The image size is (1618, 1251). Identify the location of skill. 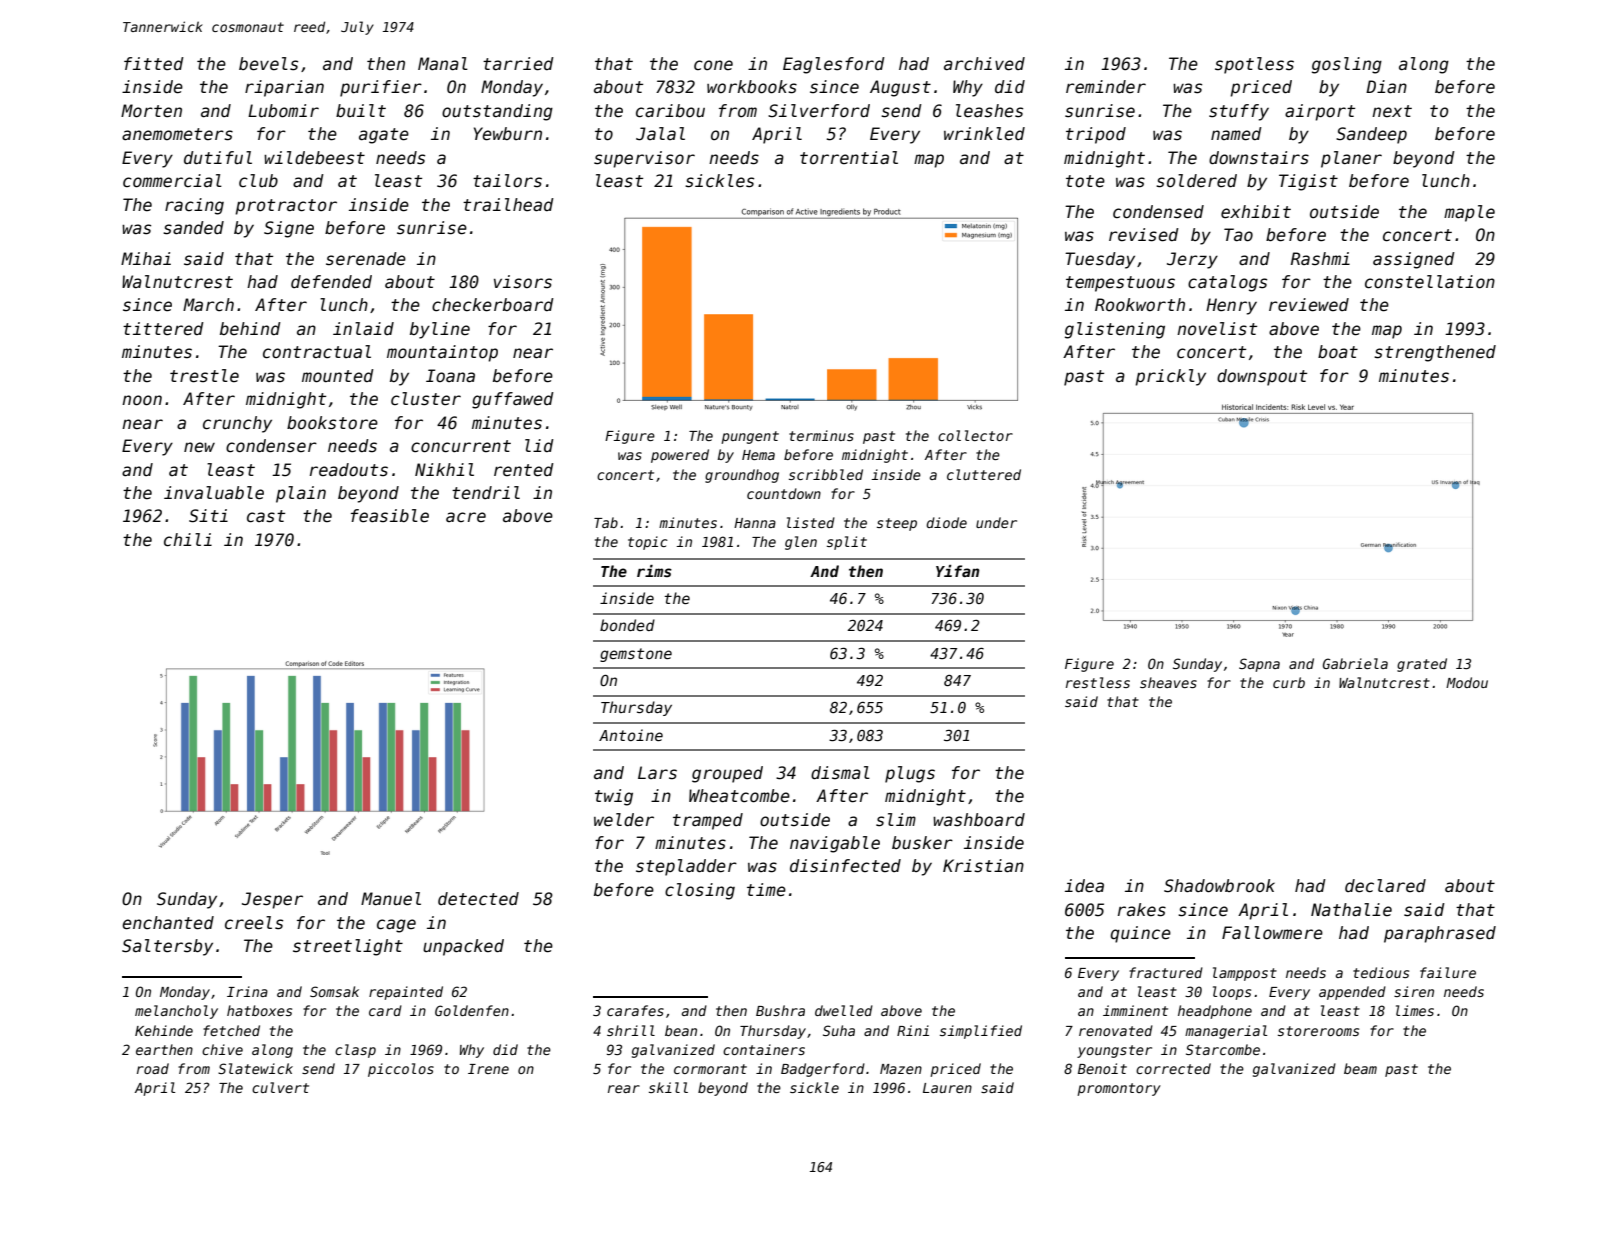
(668, 1087).
